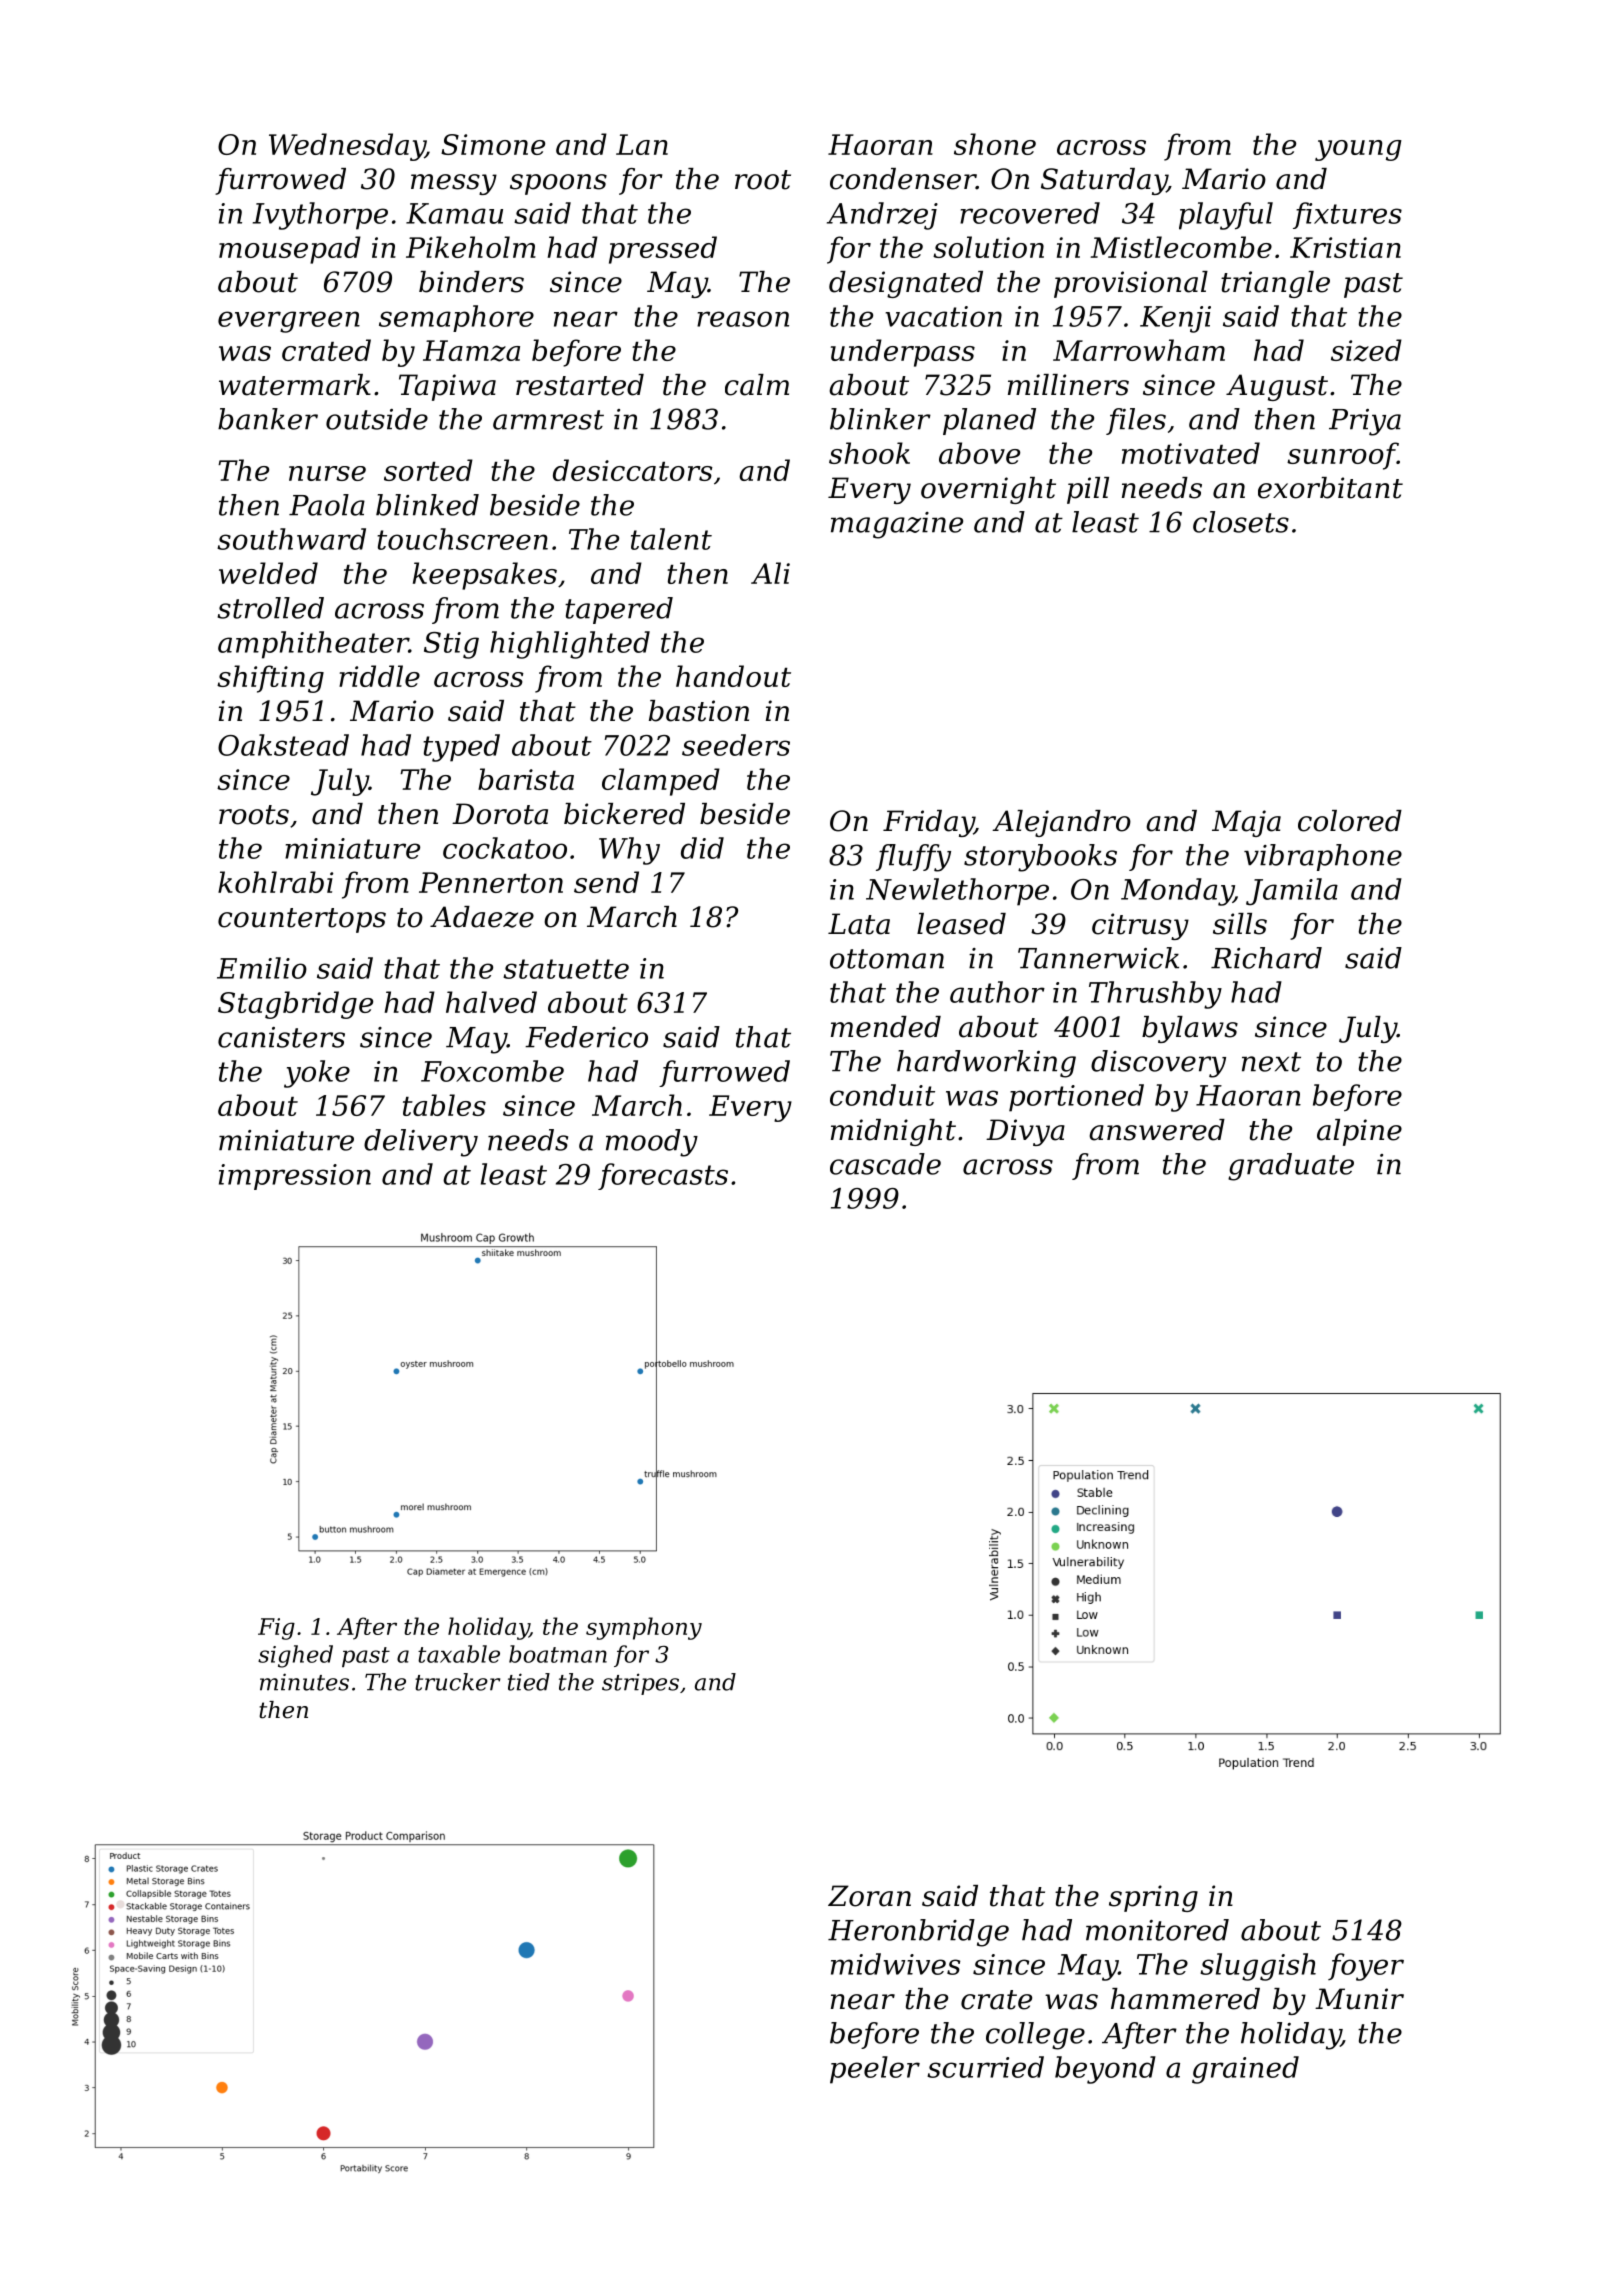  Describe the element at coordinates (1291, 1167) in the page. I see `graduate` at that location.
